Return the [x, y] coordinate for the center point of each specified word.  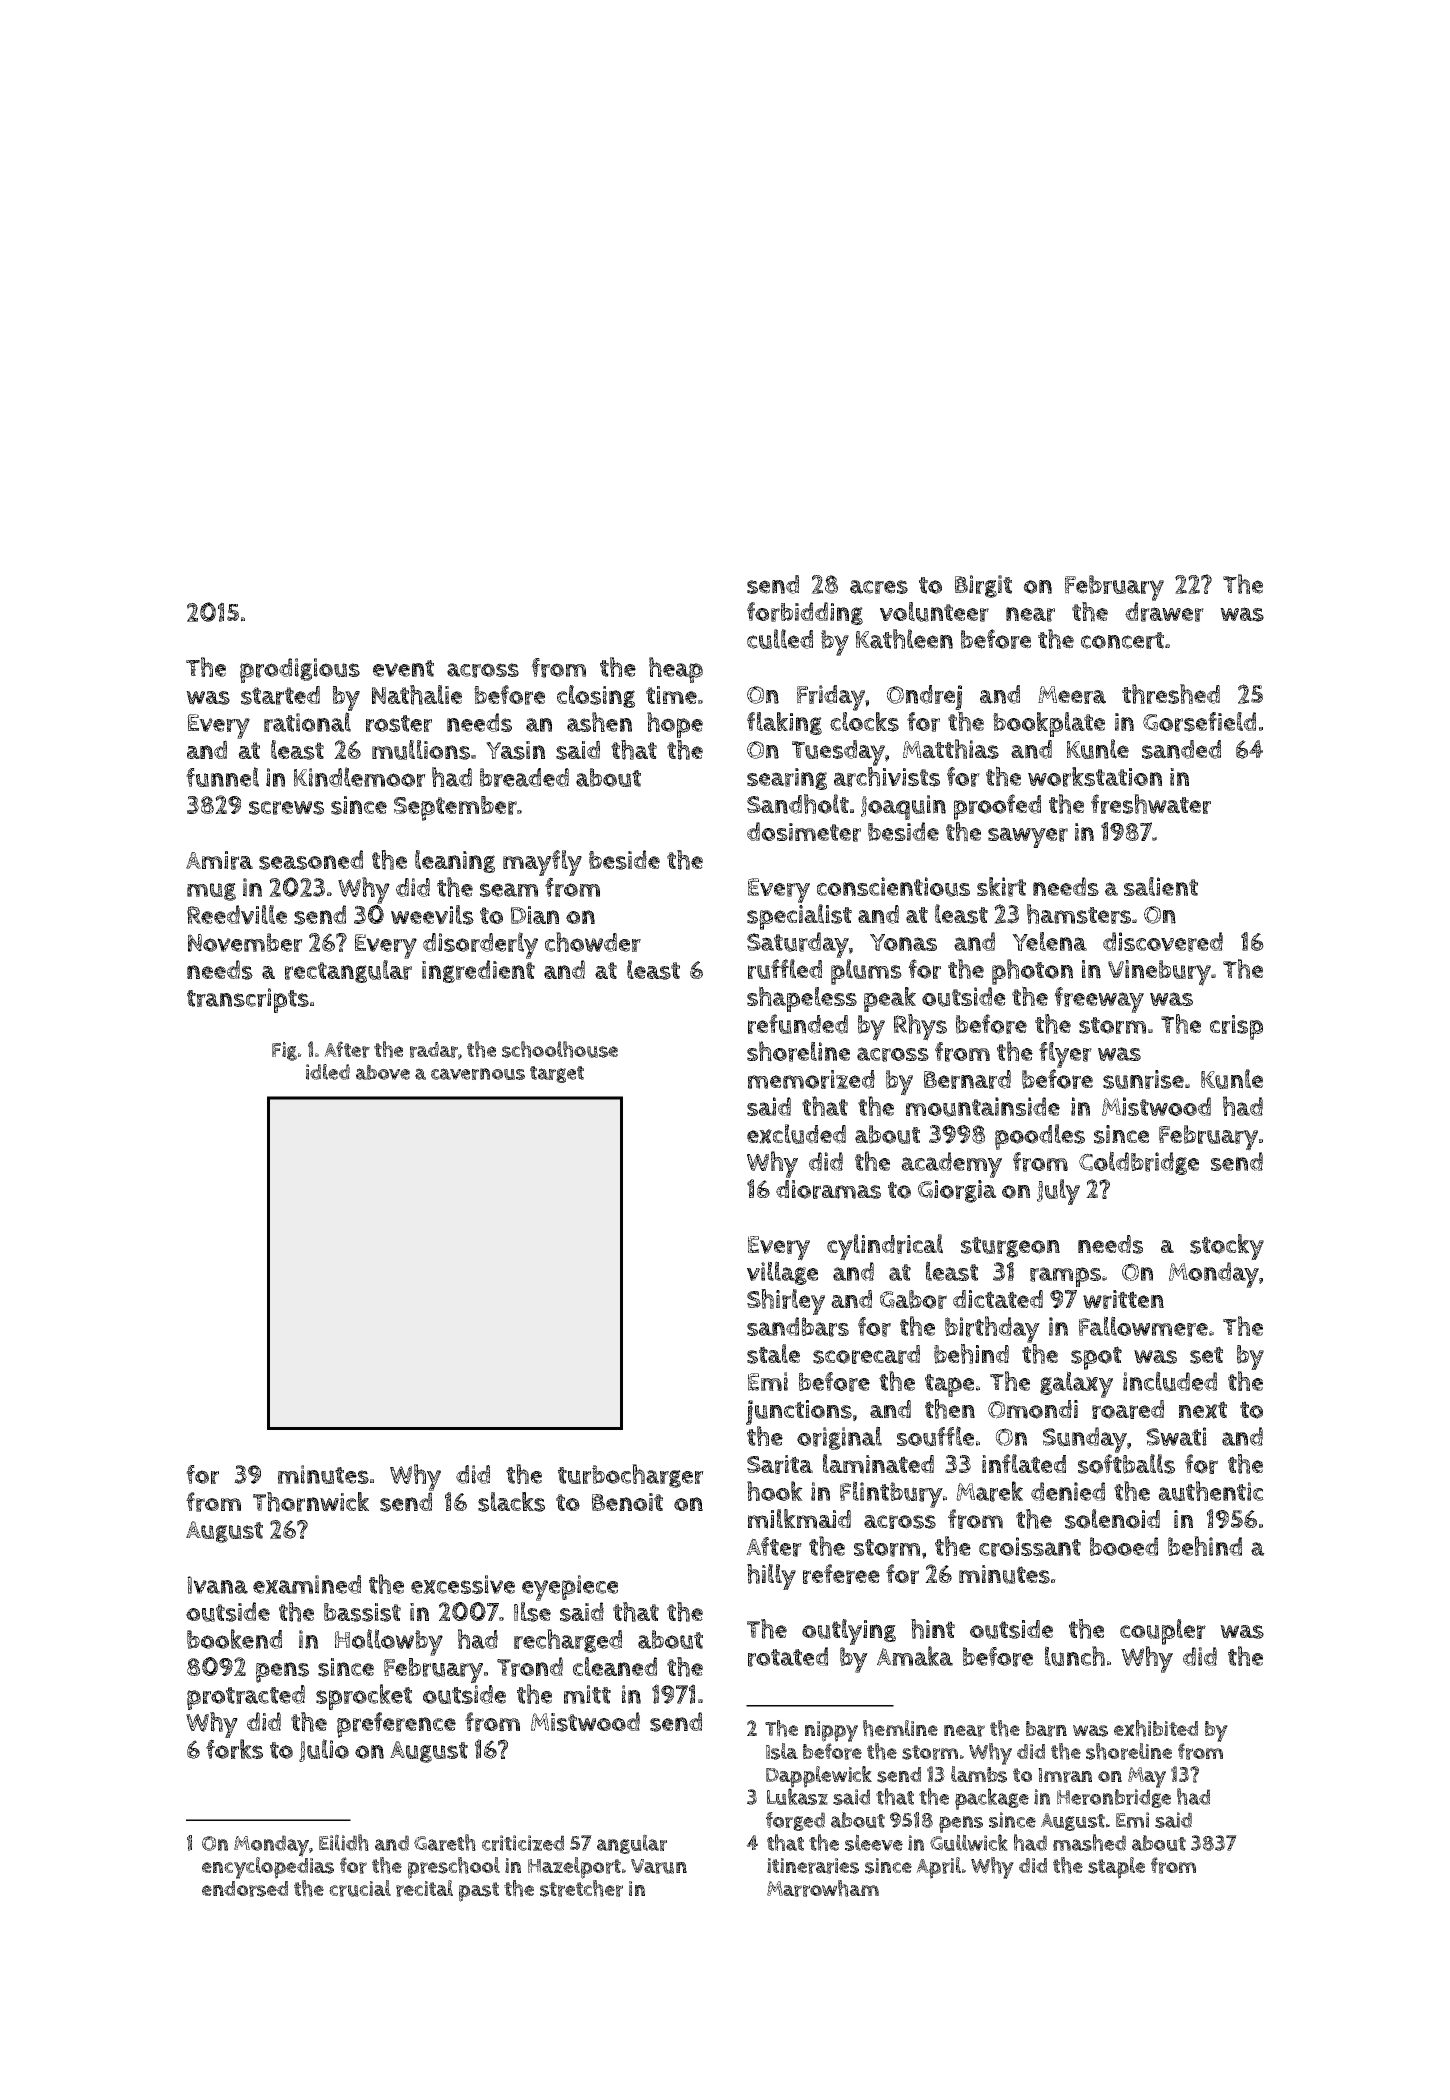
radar [434, 1050]
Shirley [786, 1302]
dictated [998, 1299]
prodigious [300, 670]
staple [1116, 1868]
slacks [511, 1502]
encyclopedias [268, 1868]
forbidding [805, 613]
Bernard [967, 1079]
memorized [811, 1079]
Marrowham [823, 1888]
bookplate [1049, 724]
